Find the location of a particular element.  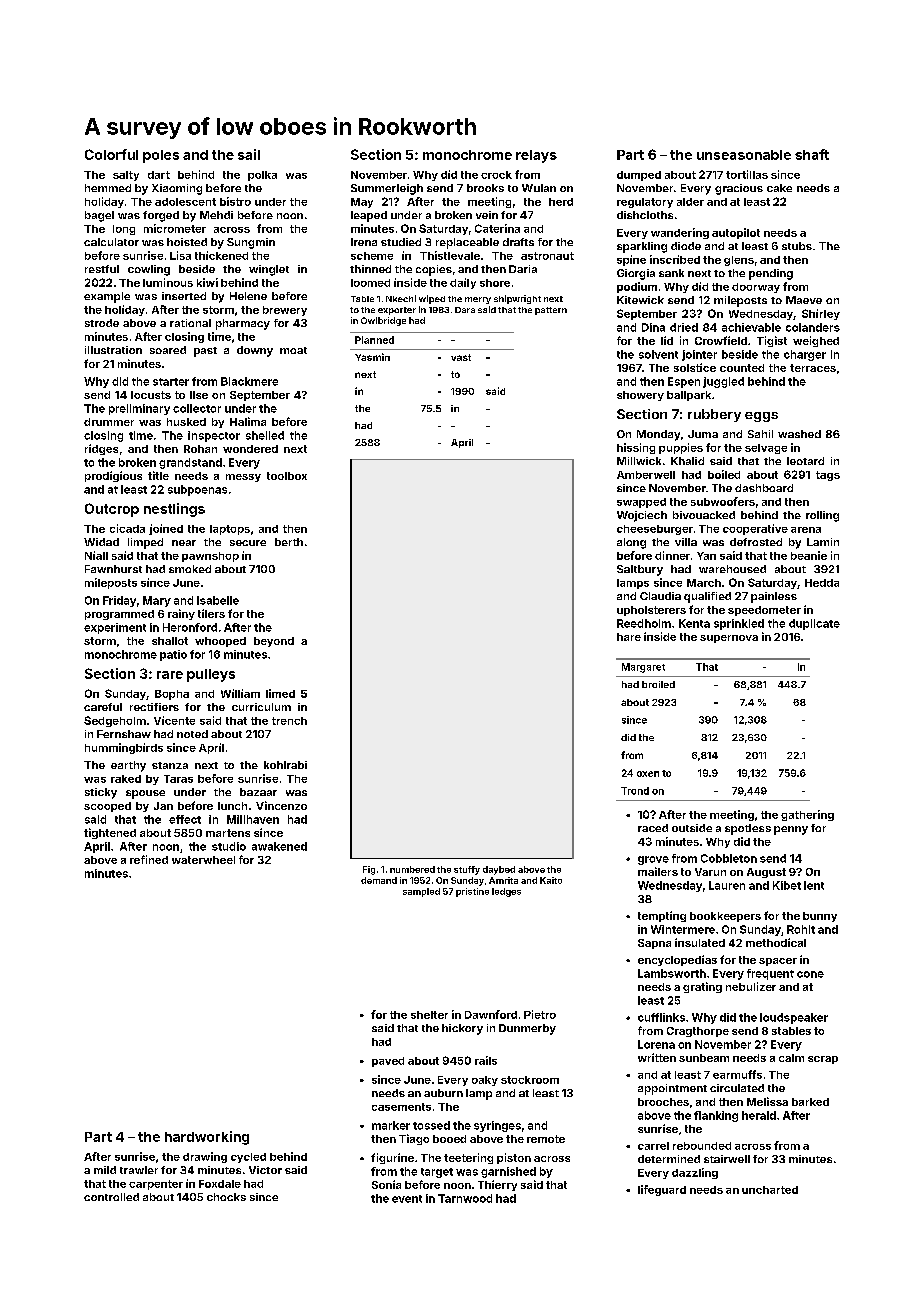

Tarnwood is located at coordinates (465, 1198).
